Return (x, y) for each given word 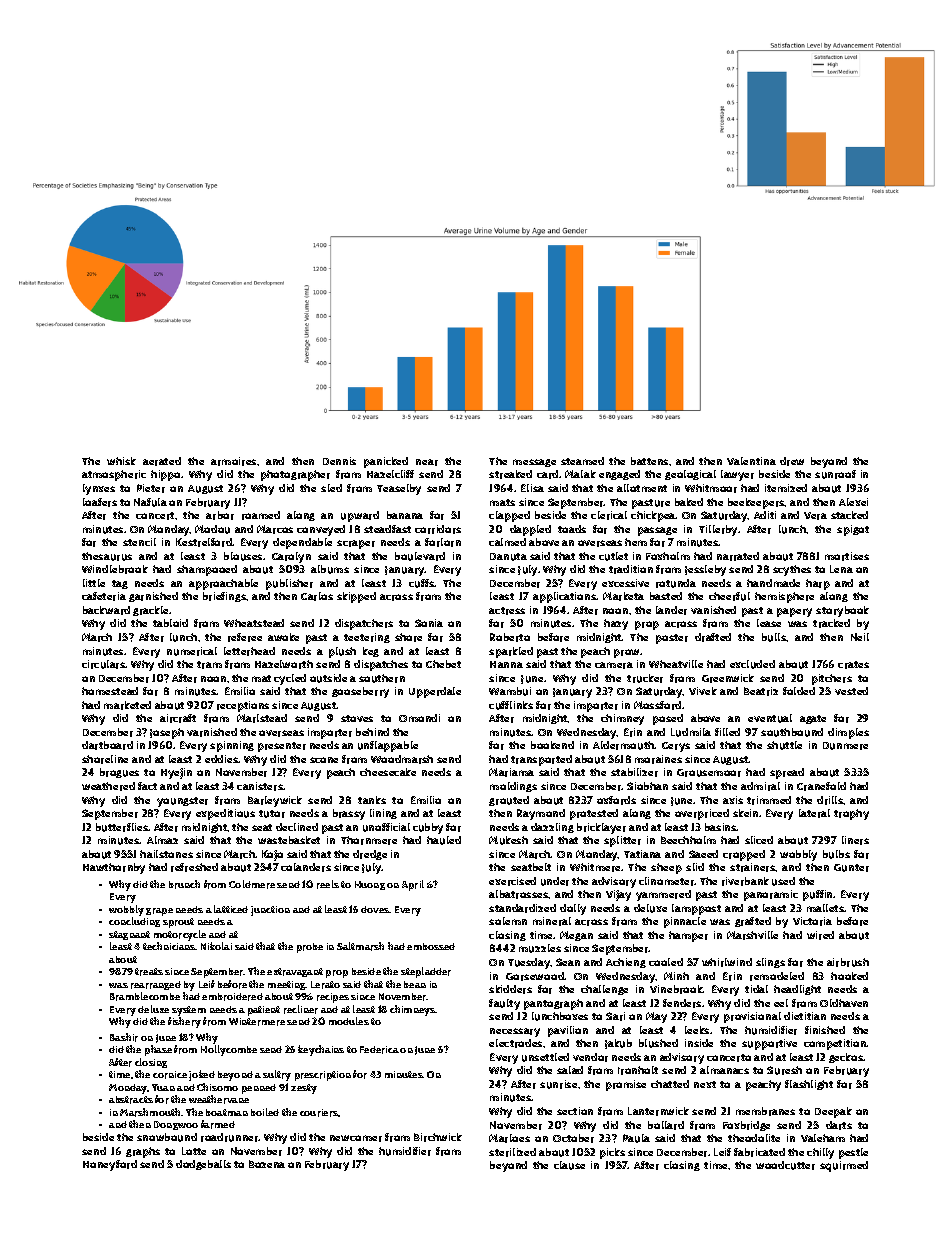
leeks (697, 1030)
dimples (848, 733)
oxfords (616, 800)
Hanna (506, 664)
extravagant (295, 972)
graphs (143, 1152)
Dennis (339, 461)
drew (792, 461)
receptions (243, 706)
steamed (582, 461)
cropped (744, 855)
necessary (515, 1032)
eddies (222, 759)
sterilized (512, 1152)
